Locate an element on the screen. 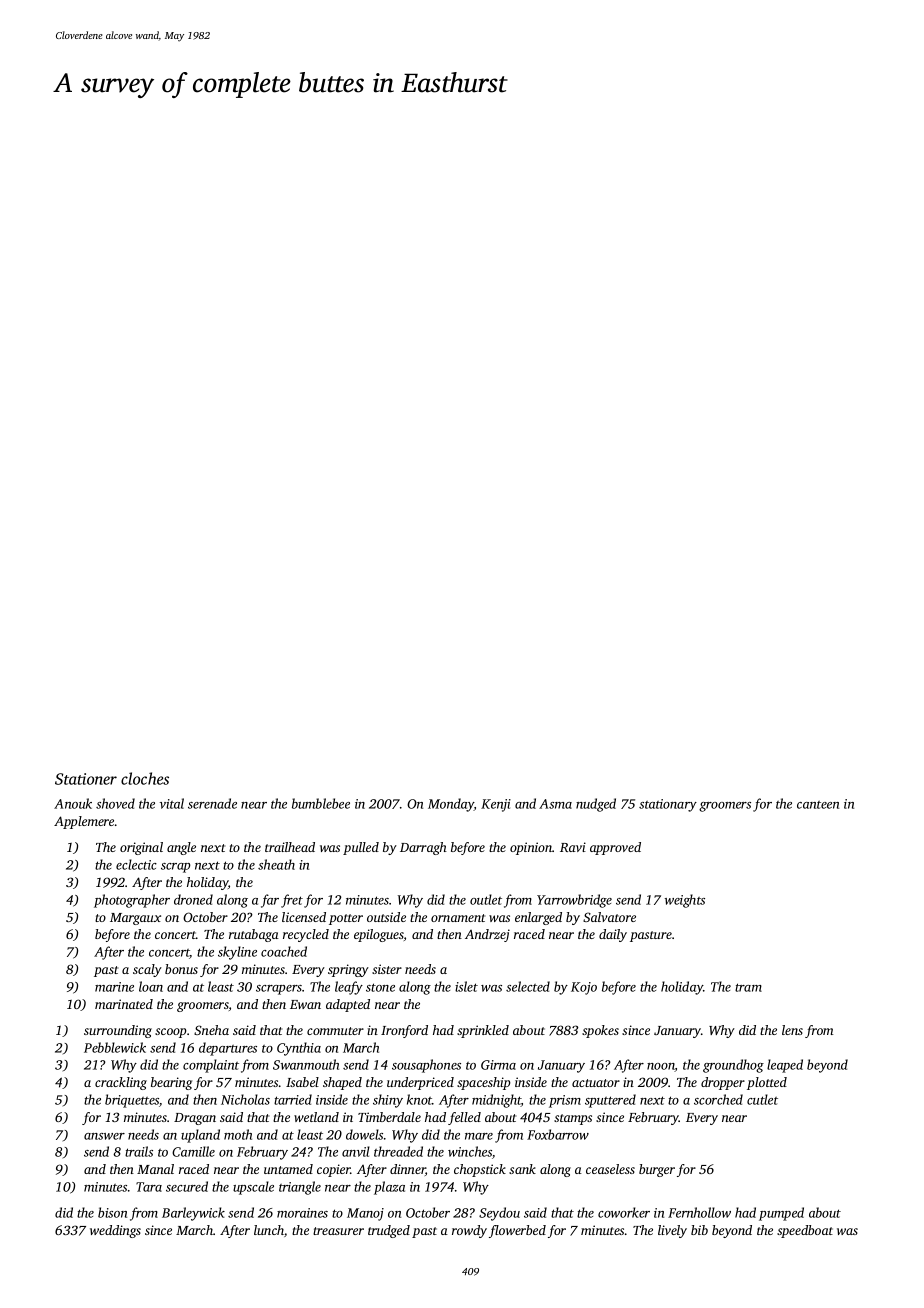  answer is located at coordinates (104, 1136).
